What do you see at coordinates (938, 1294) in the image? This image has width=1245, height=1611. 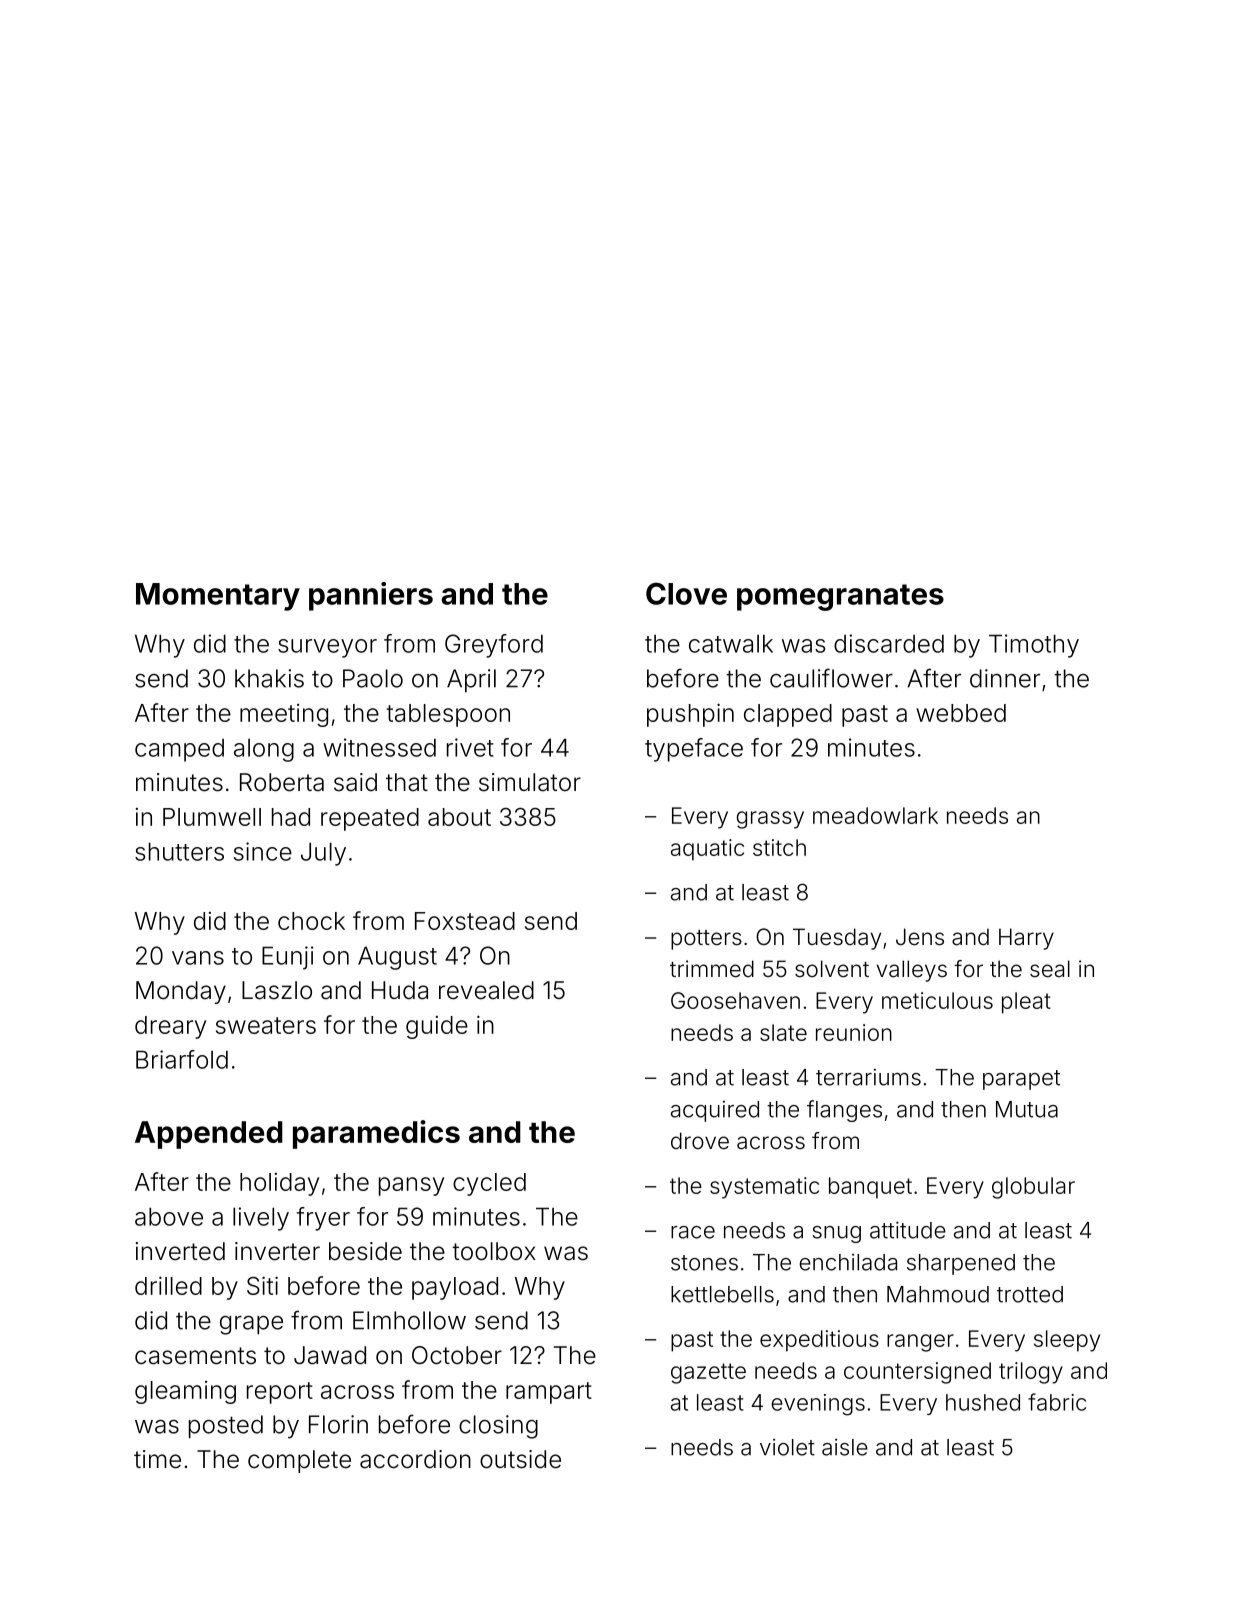 I see `Mahmoud` at bounding box center [938, 1294].
